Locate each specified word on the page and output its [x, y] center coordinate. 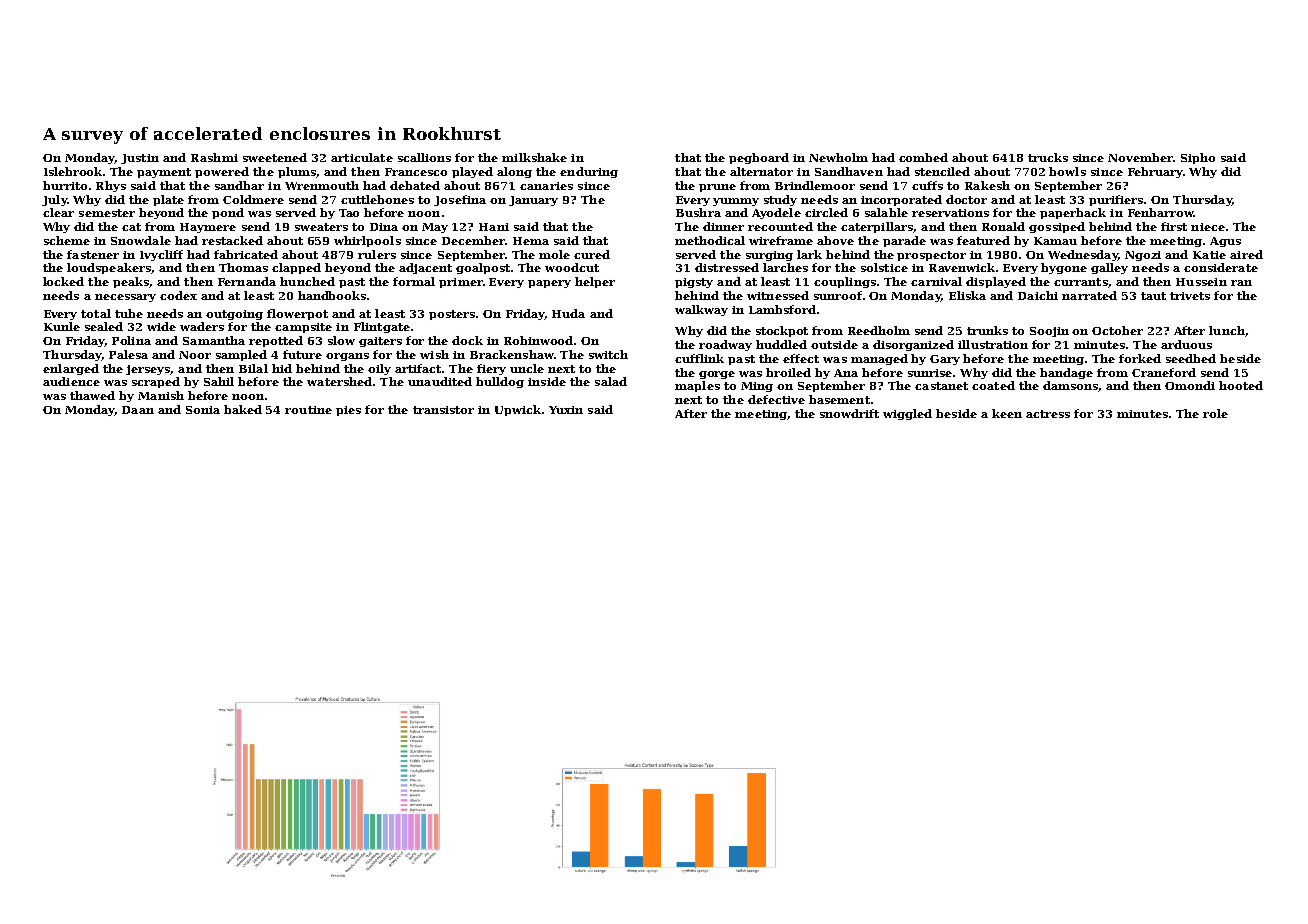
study [780, 200]
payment [164, 173]
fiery [491, 369]
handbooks [332, 295]
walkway [701, 310]
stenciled [942, 171]
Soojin [1049, 332]
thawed [92, 395]
